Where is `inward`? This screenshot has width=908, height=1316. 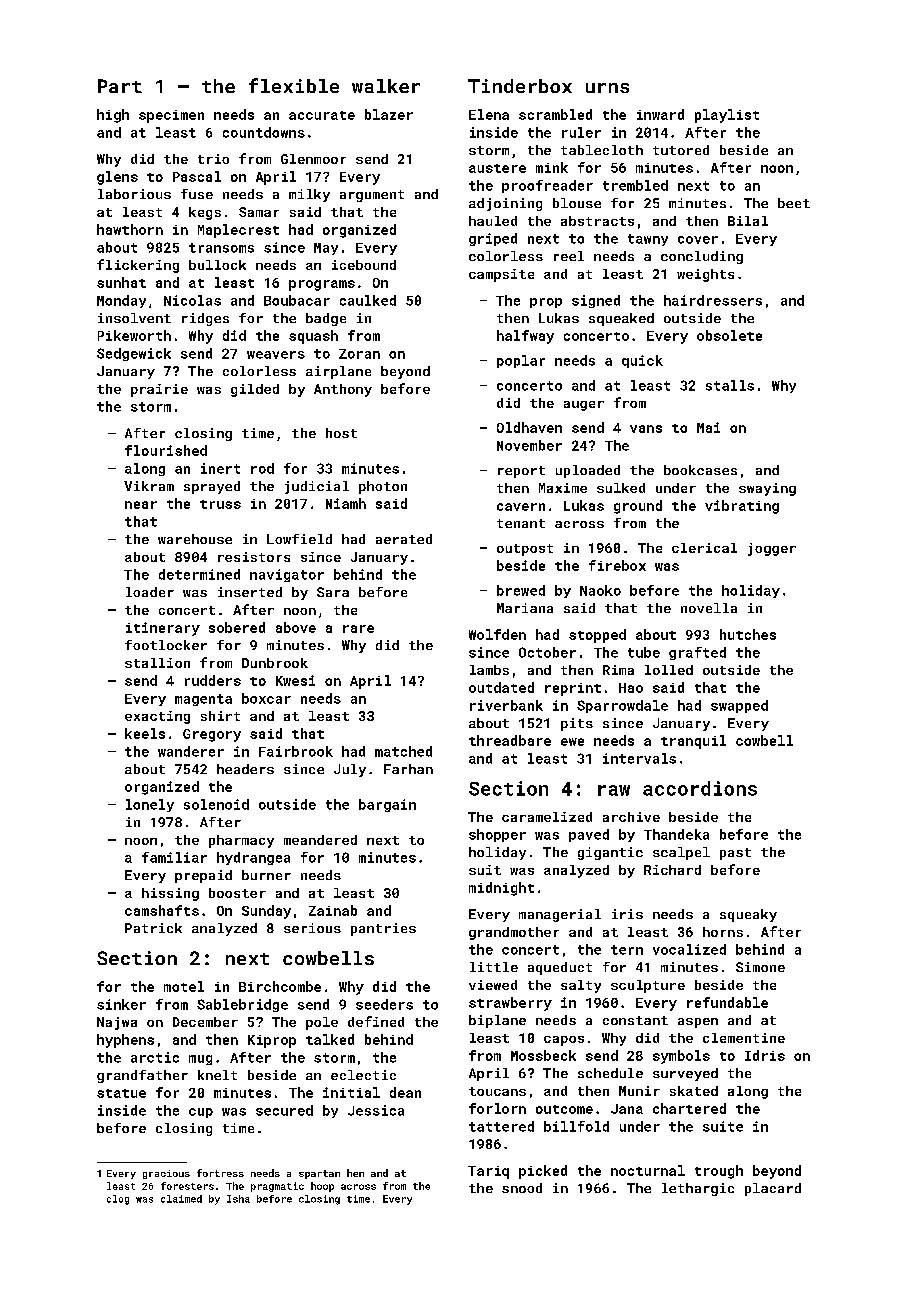 inward is located at coordinates (660, 114).
